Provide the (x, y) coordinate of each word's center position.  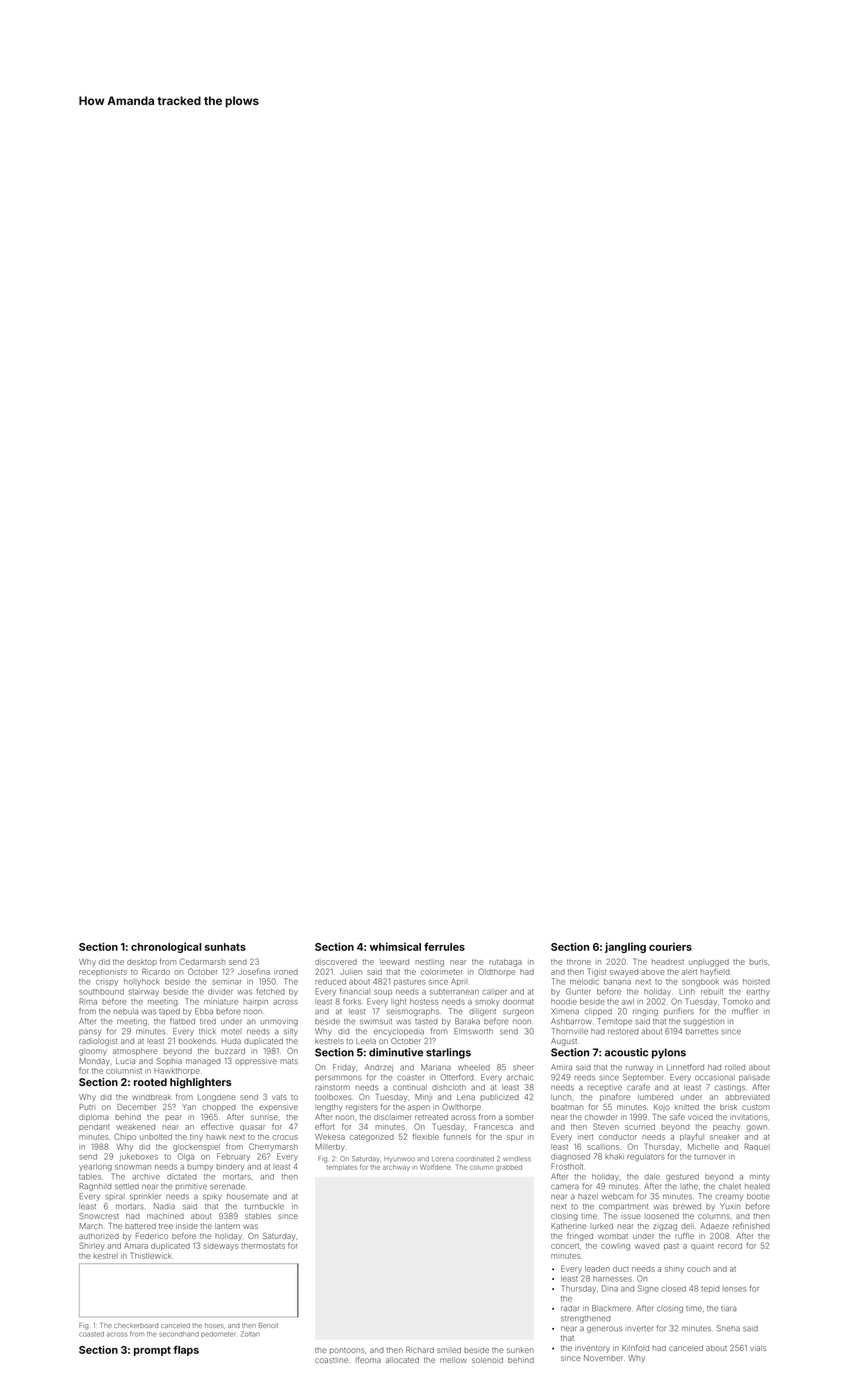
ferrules (444, 946)
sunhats (225, 947)
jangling (625, 947)
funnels (457, 1136)
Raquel (757, 1147)
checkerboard (136, 1325)
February (233, 1157)
